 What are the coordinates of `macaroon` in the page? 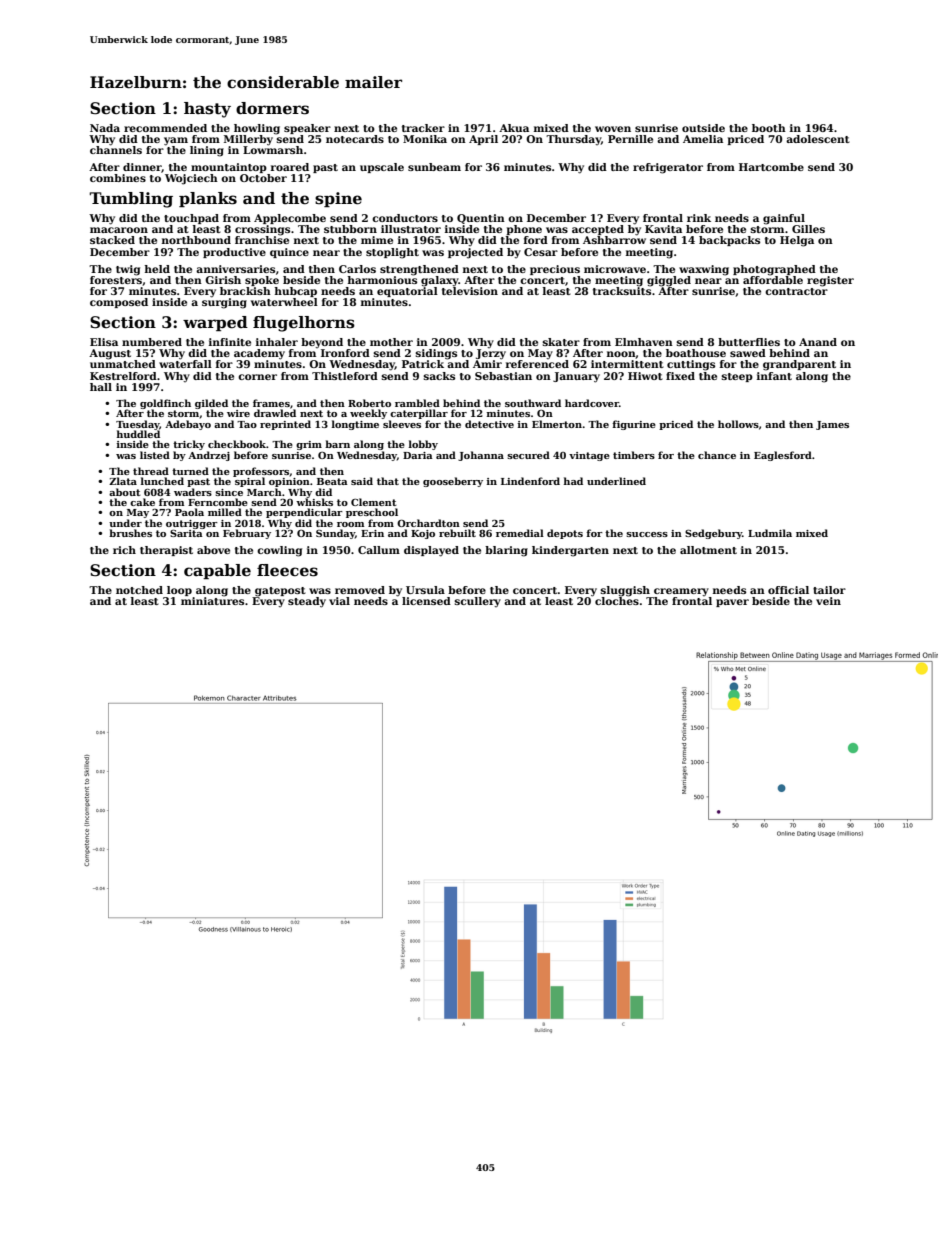 It's located at (119, 230).
